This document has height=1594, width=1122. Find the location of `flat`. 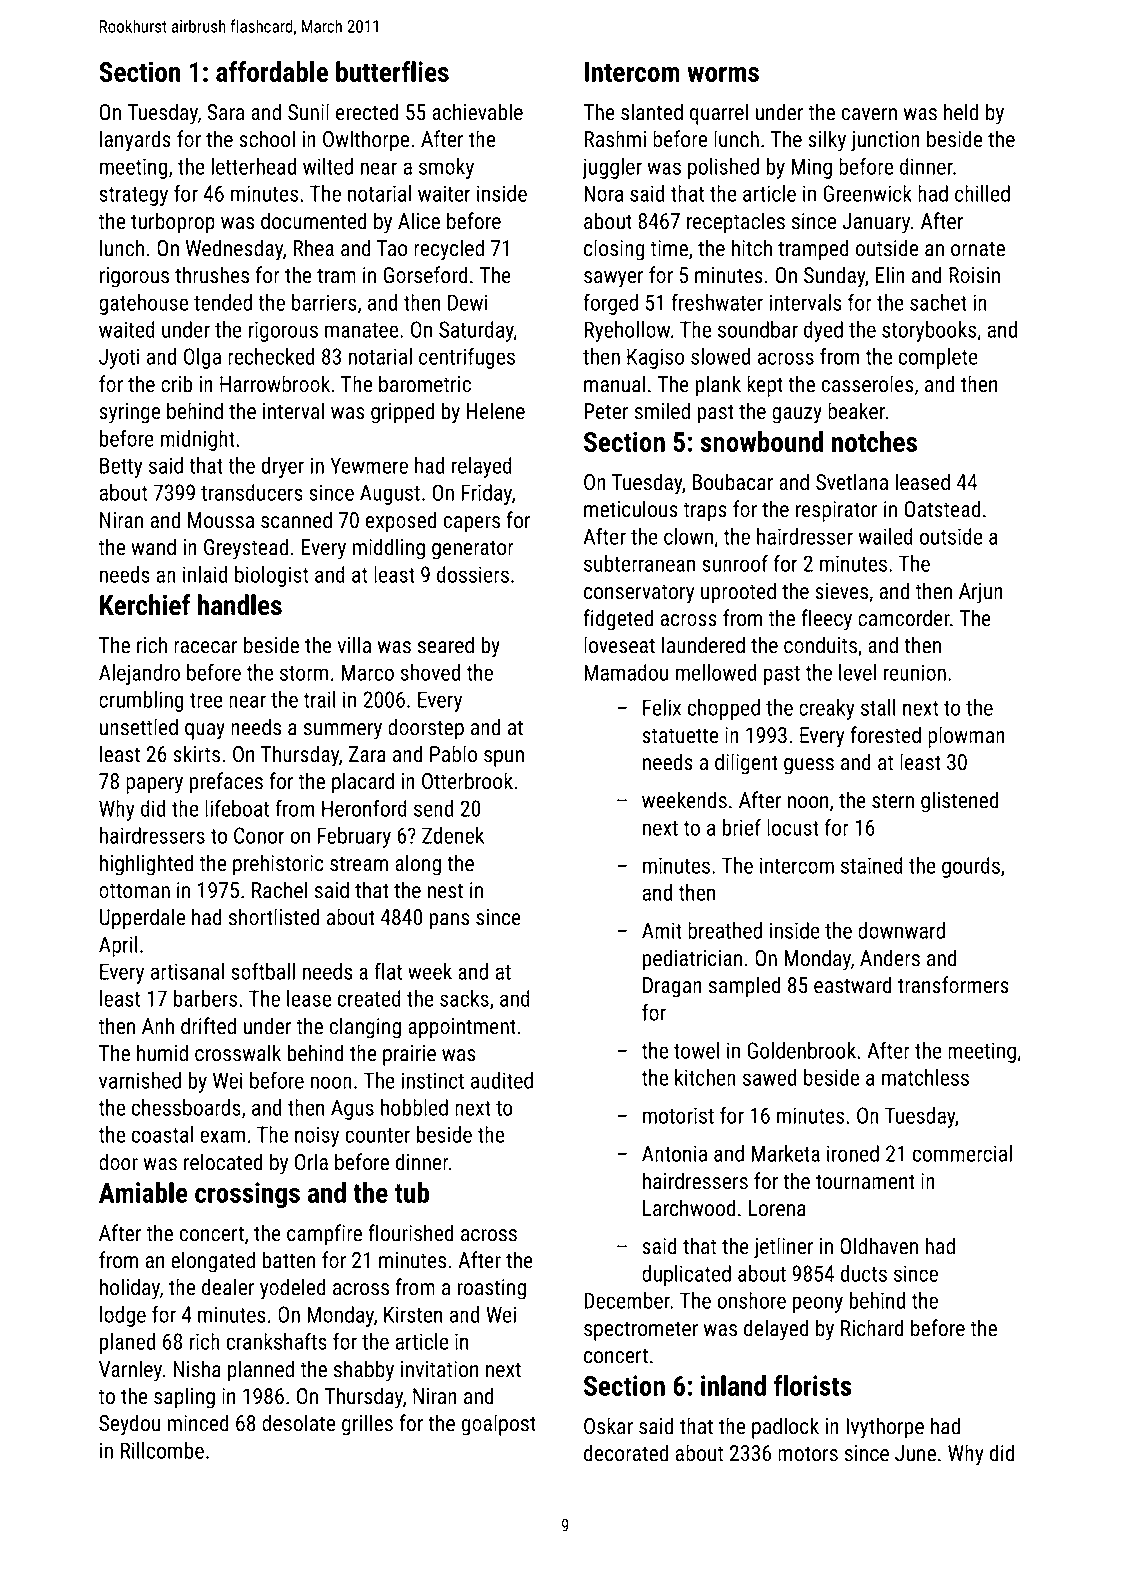

flat is located at coordinates (388, 971).
